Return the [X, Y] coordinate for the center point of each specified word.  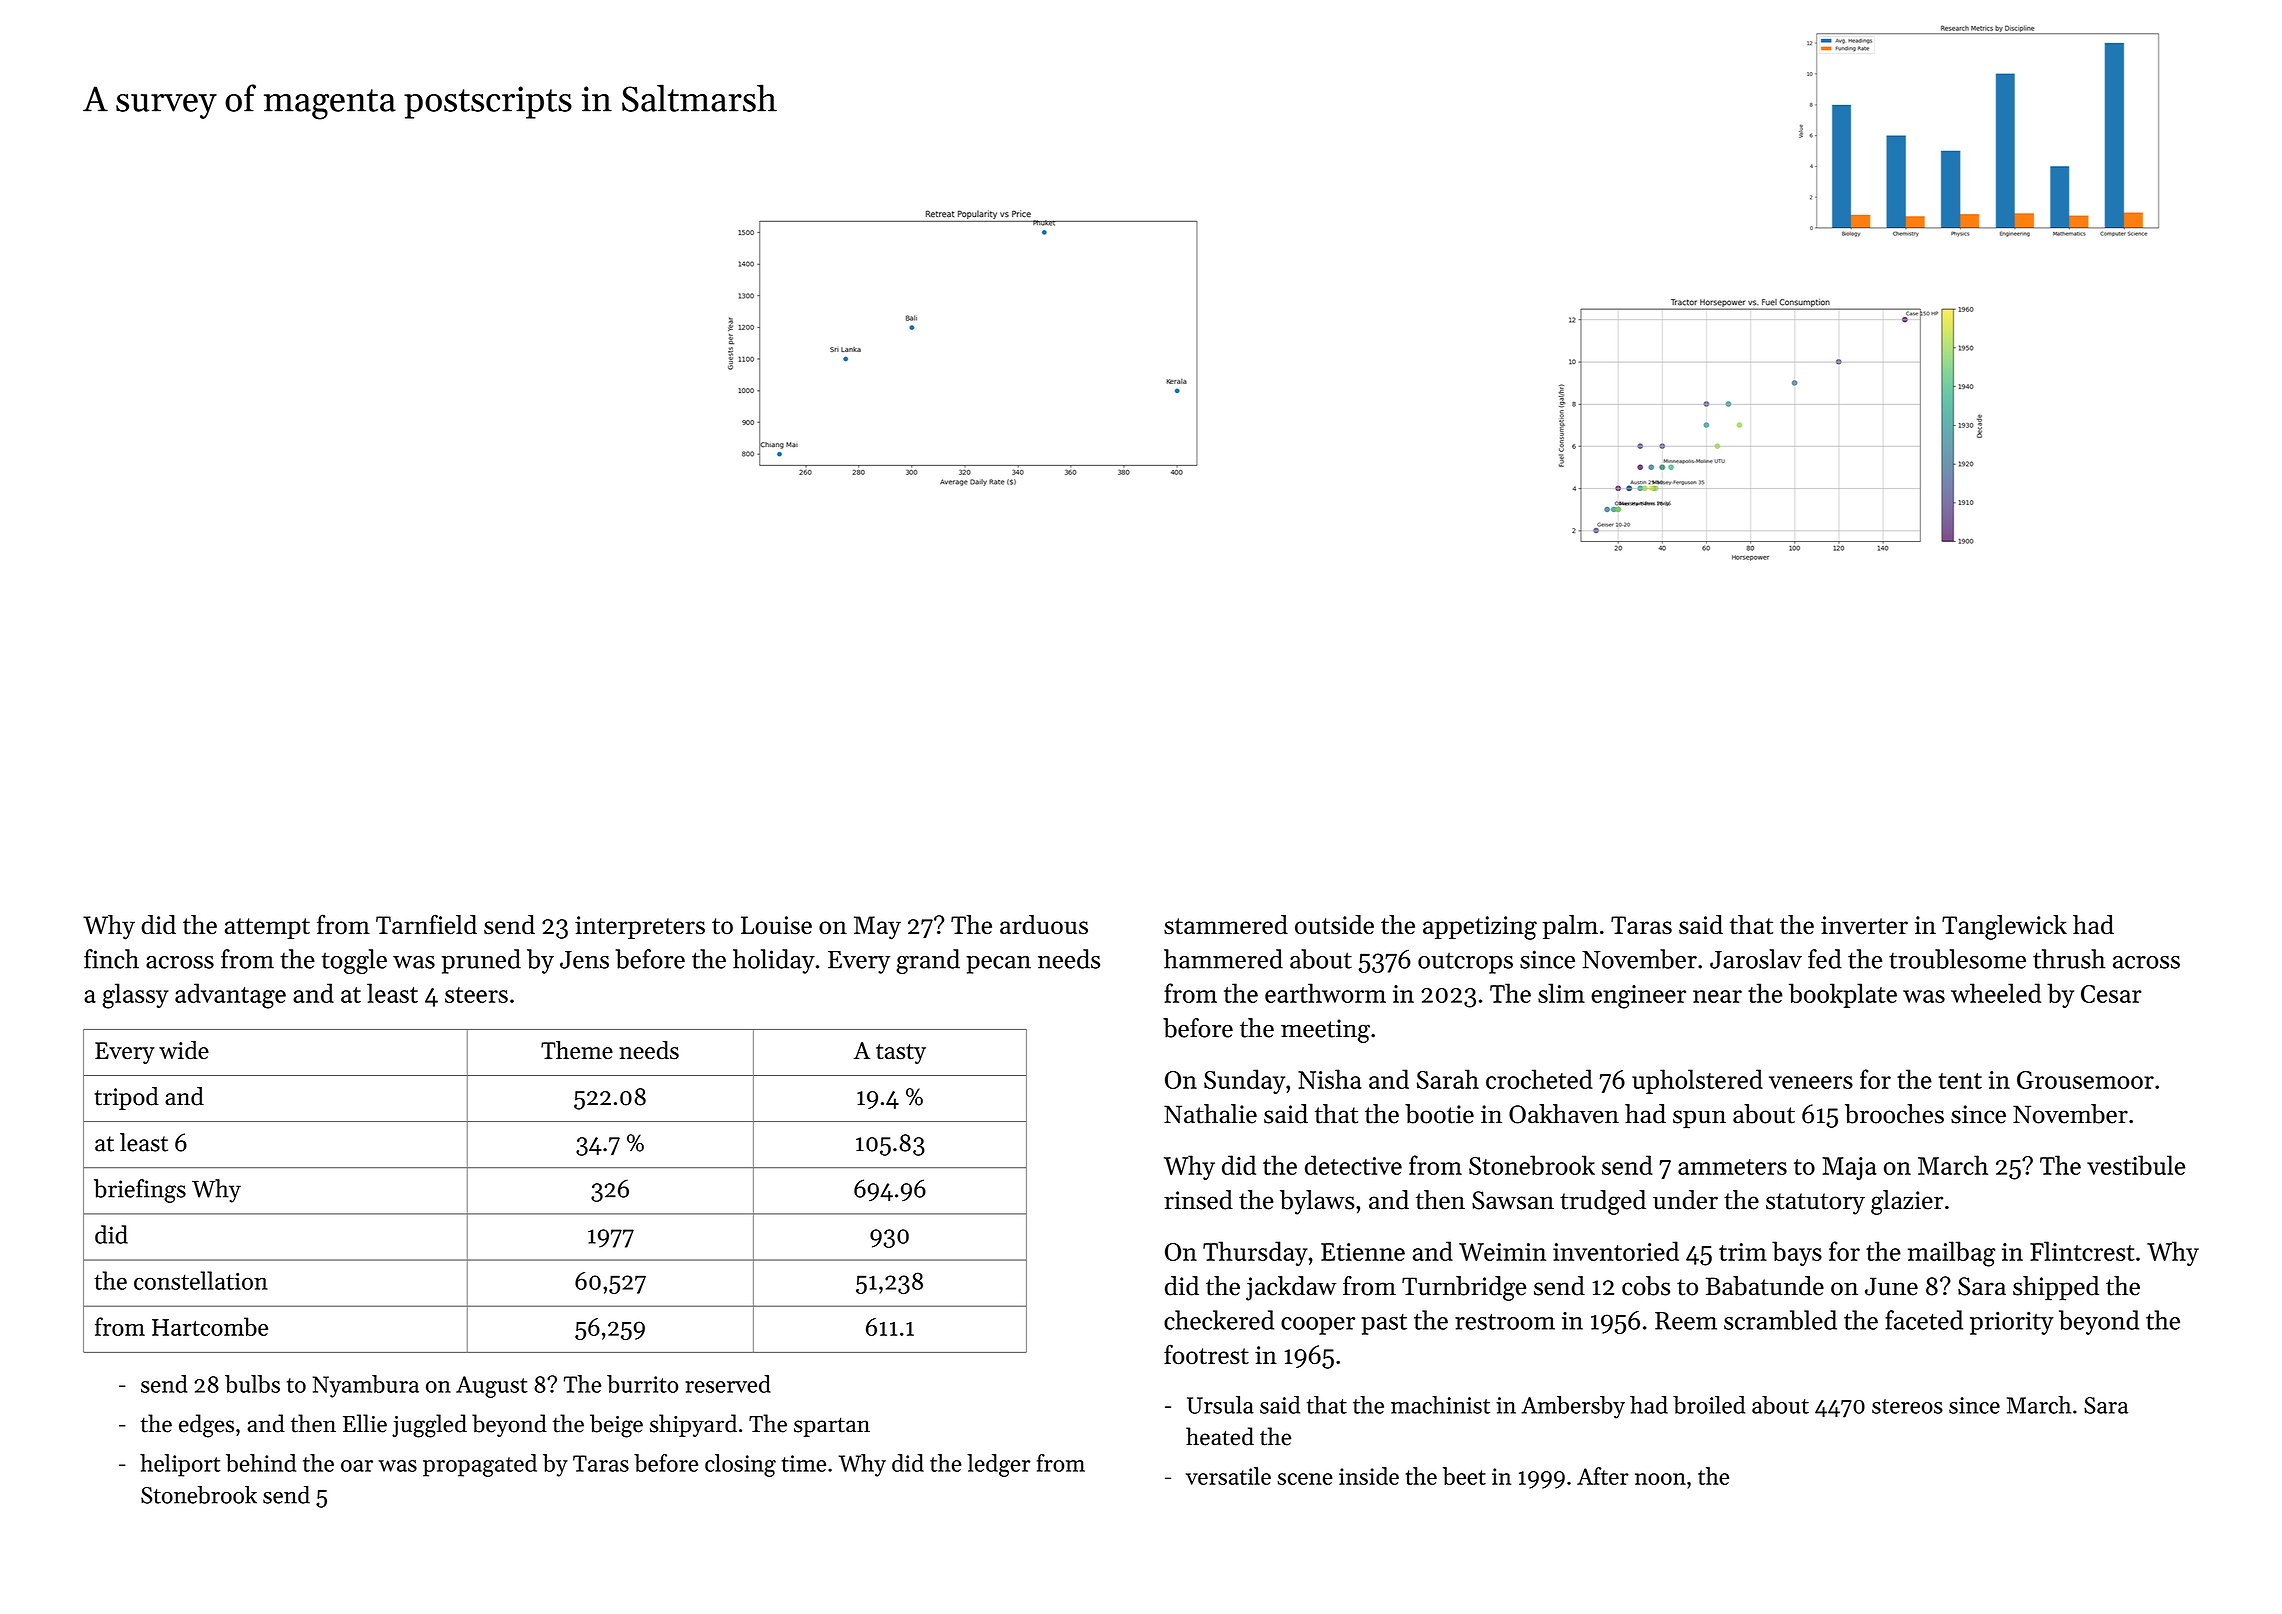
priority [2012, 1323]
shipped [2056, 1288]
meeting [1325, 1031]
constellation [201, 1280]
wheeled [1996, 993]
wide [184, 1050]
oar [357, 1466]
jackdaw [1291, 1288]
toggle [354, 961]
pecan [998, 965]
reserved [728, 1384]
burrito [642, 1384]
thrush [2069, 959]
